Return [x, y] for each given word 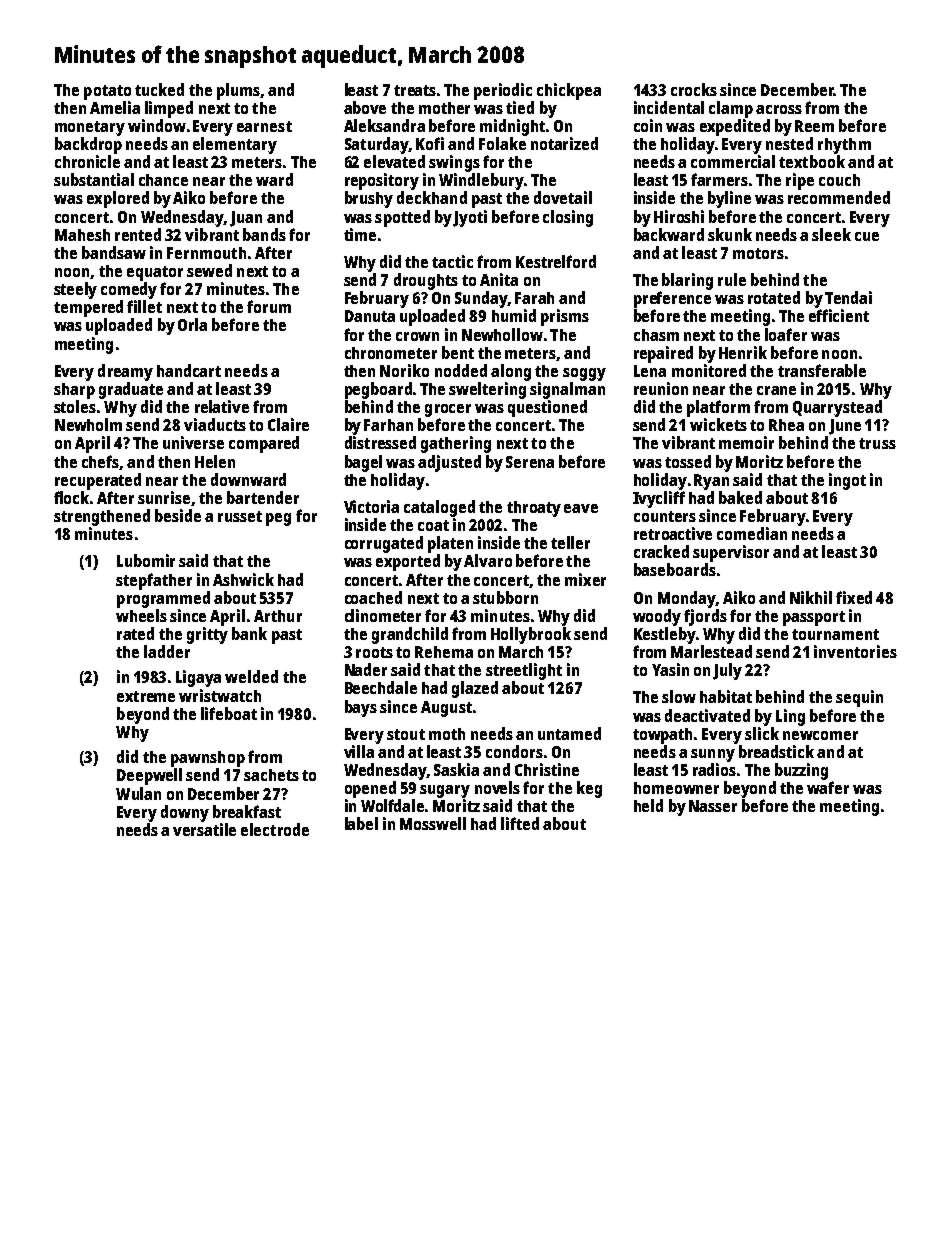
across [779, 109]
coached [373, 597]
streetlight [524, 671]
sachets [271, 775]
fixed [854, 597]
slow [679, 696]
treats [415, 90]
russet [240, 516]
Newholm [88, 424]
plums [238, 91]
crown [417, 336]
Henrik [743, 352]
